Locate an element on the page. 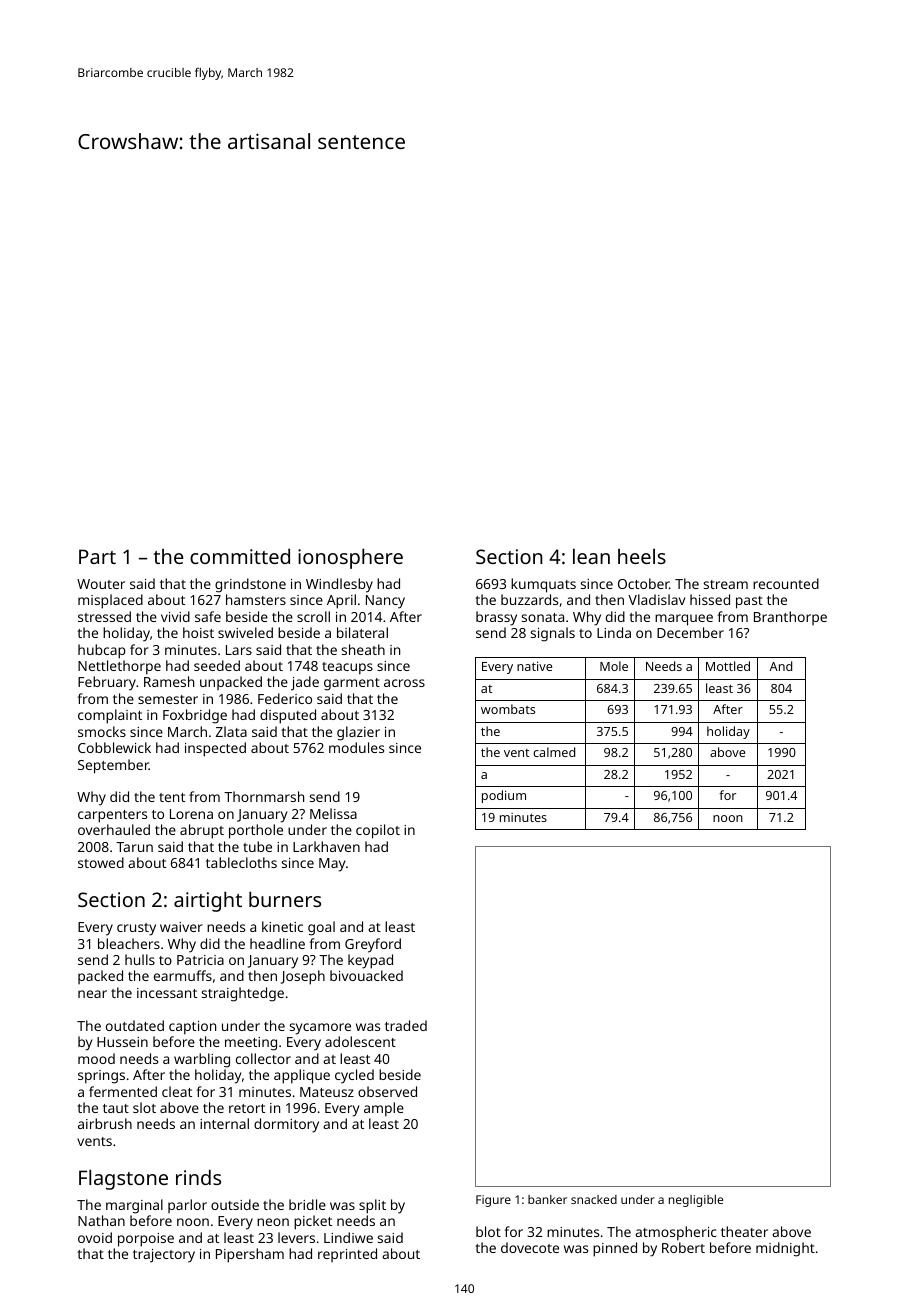 The width and height of the document is (908, 1316). Part is located at coordinates (97, 556).
